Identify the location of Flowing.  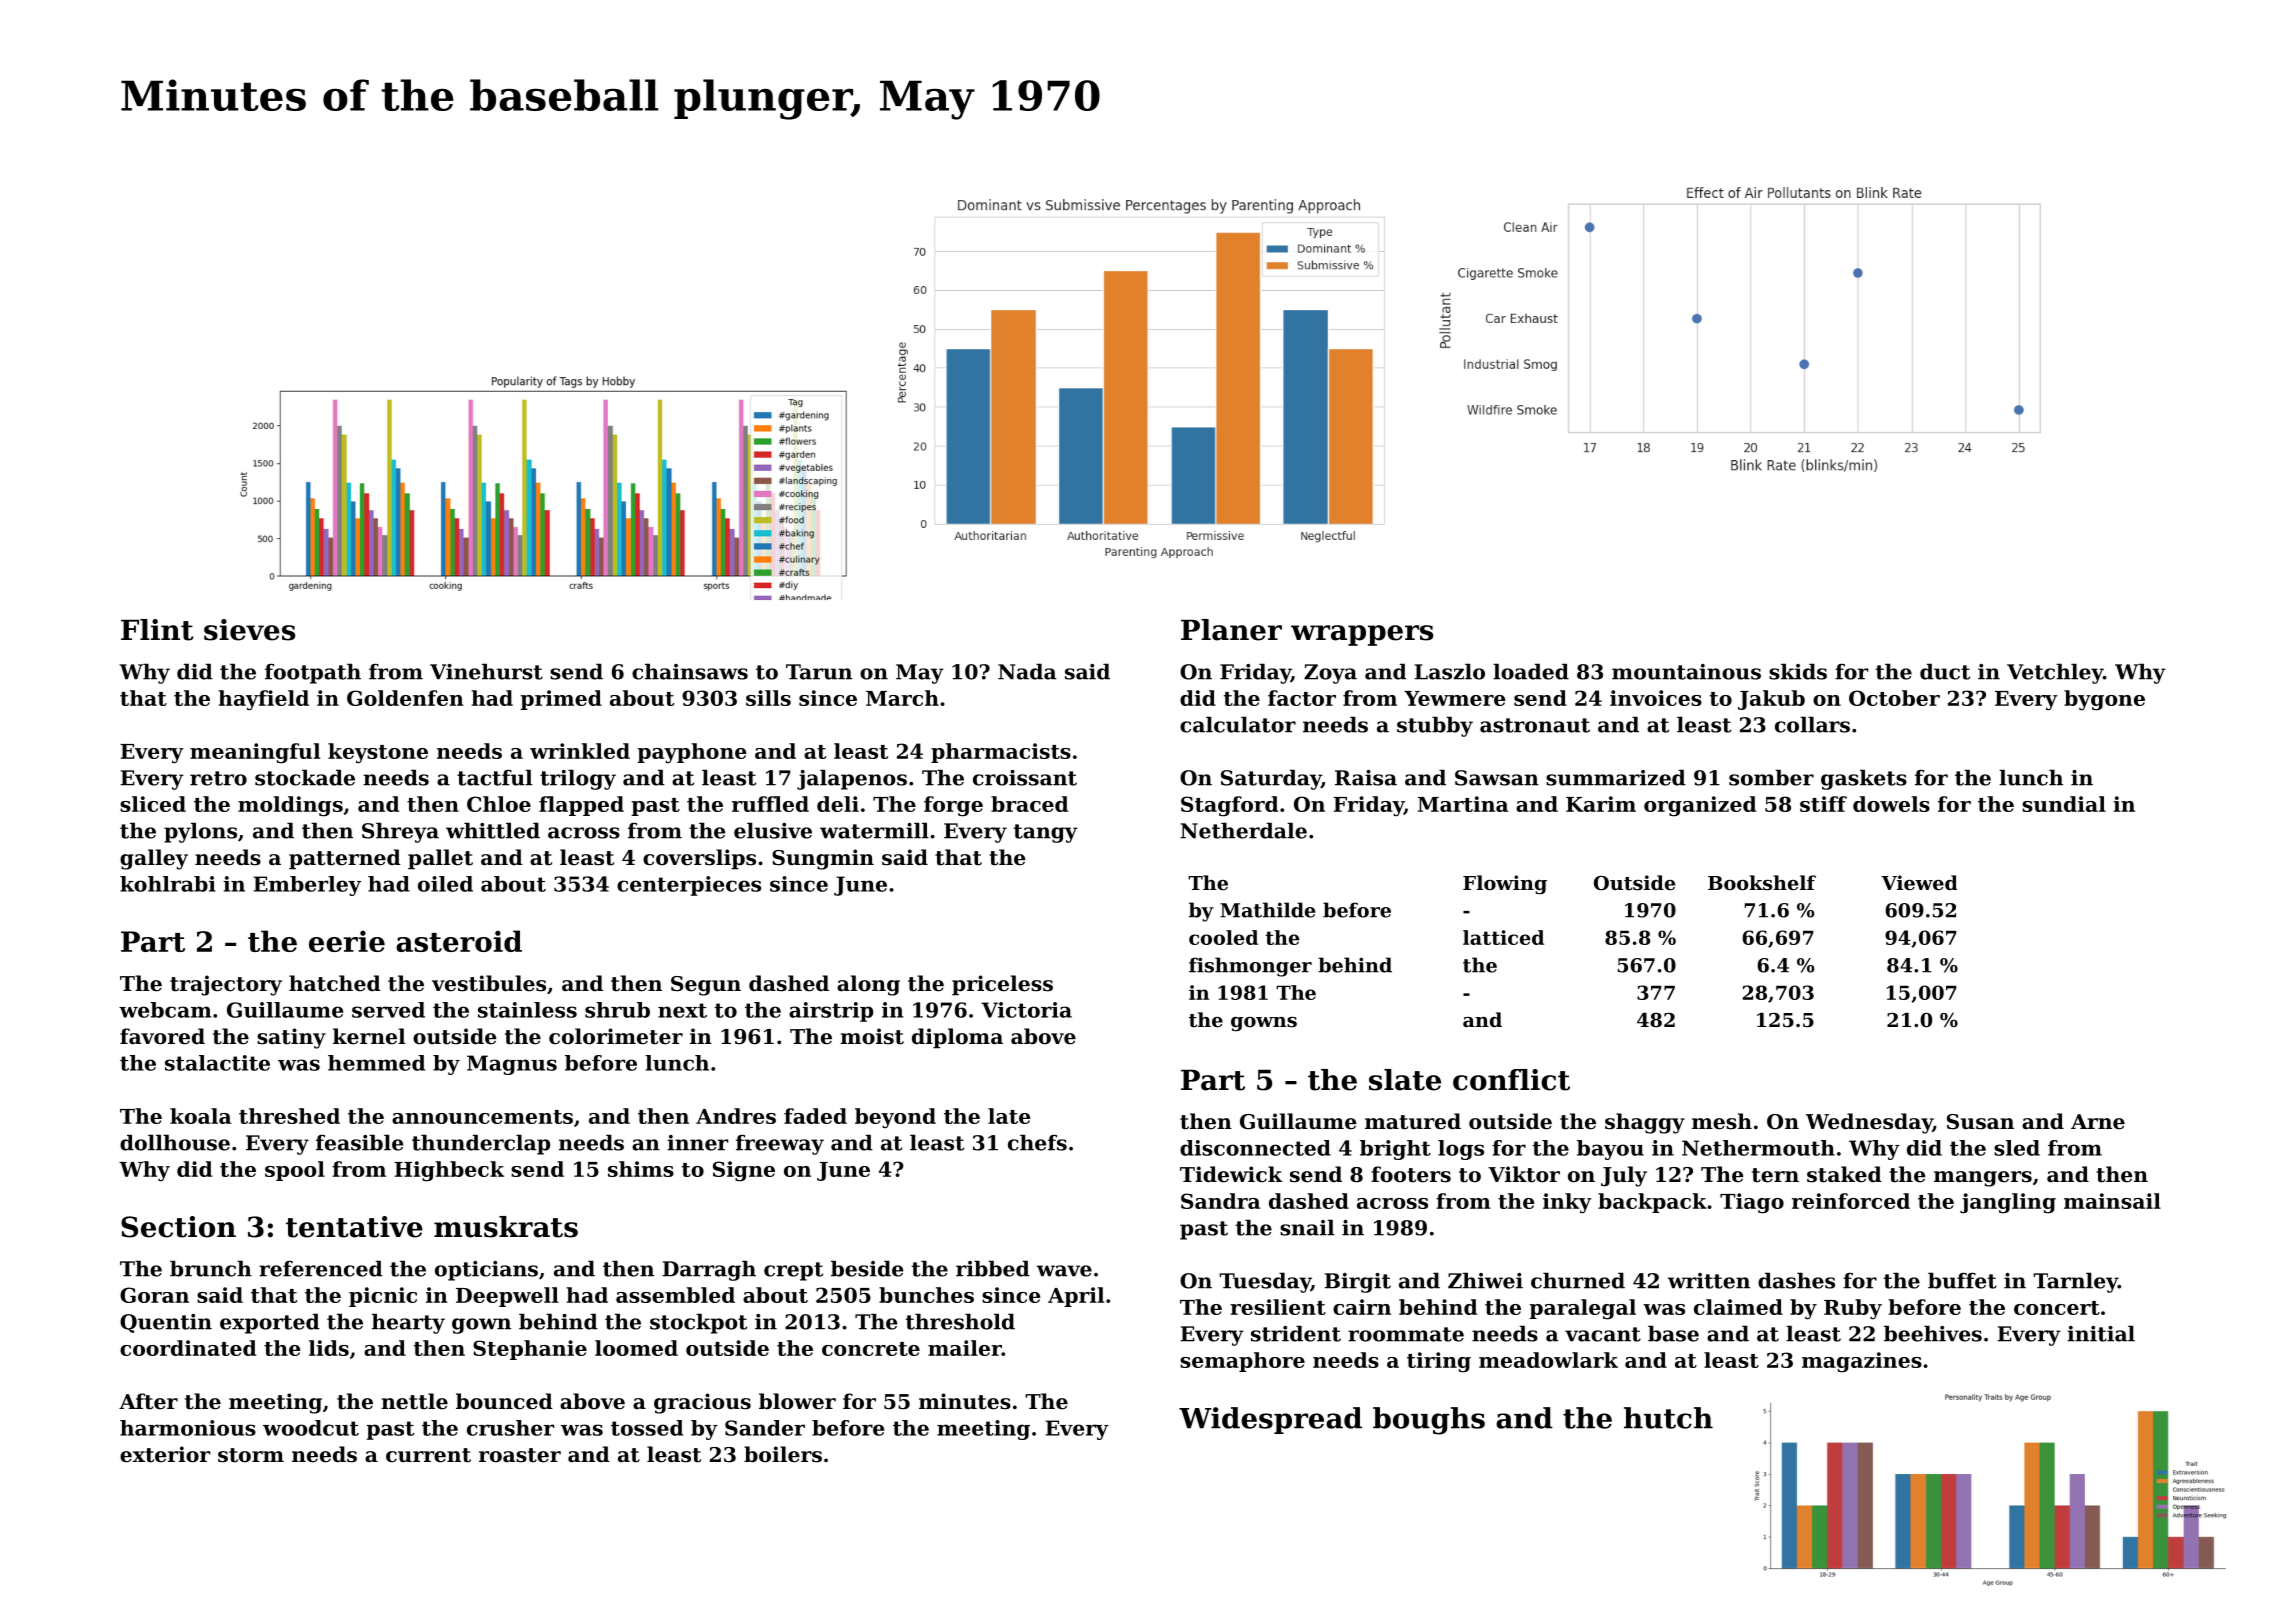
(1505, 884).
